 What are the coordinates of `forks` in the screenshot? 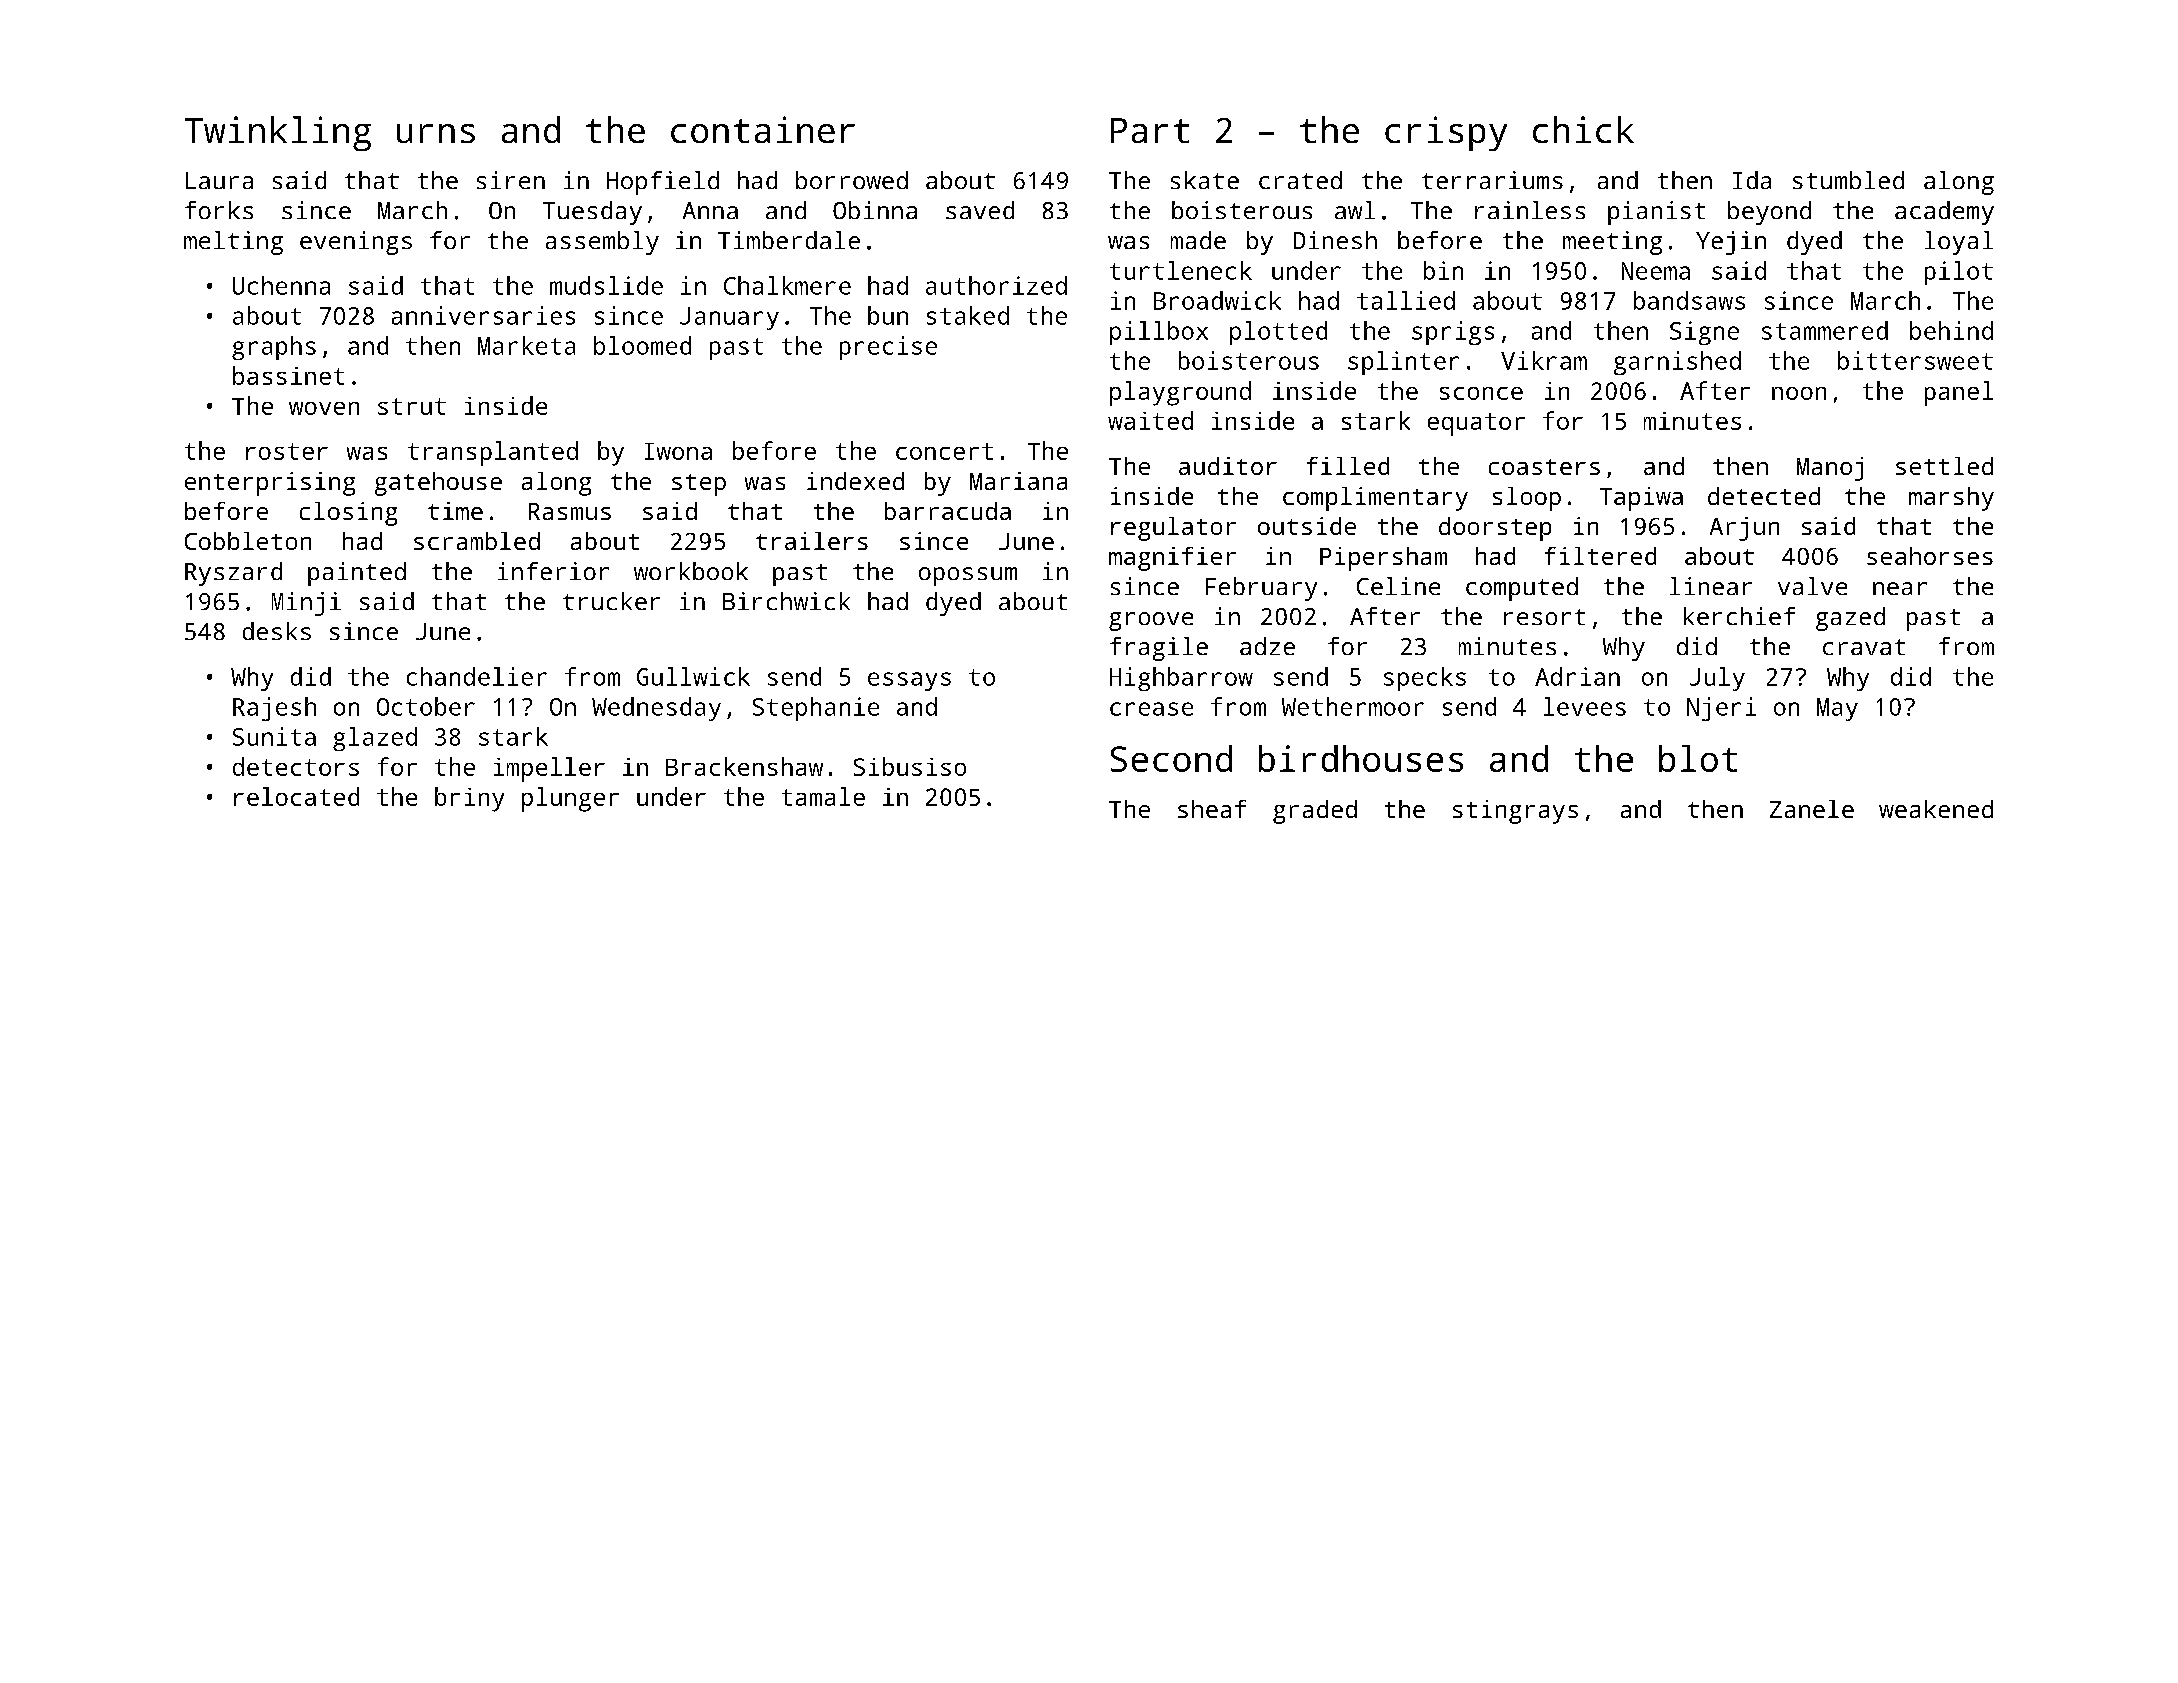 It's located at (219, 210).
